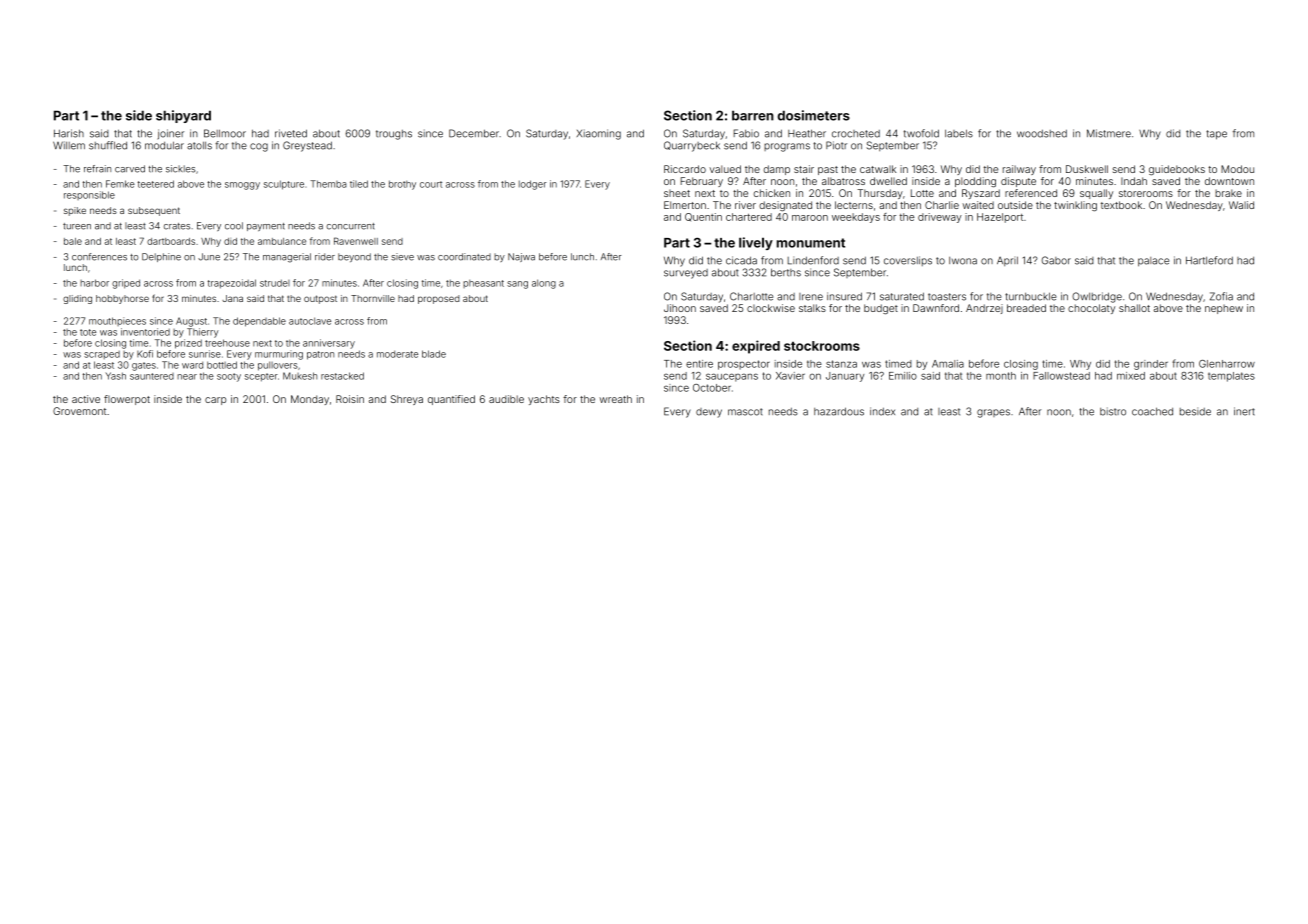  What do you see at coordinates (407, 400) in the document?
I see `Shreya` at bounding box center [407, 400].
